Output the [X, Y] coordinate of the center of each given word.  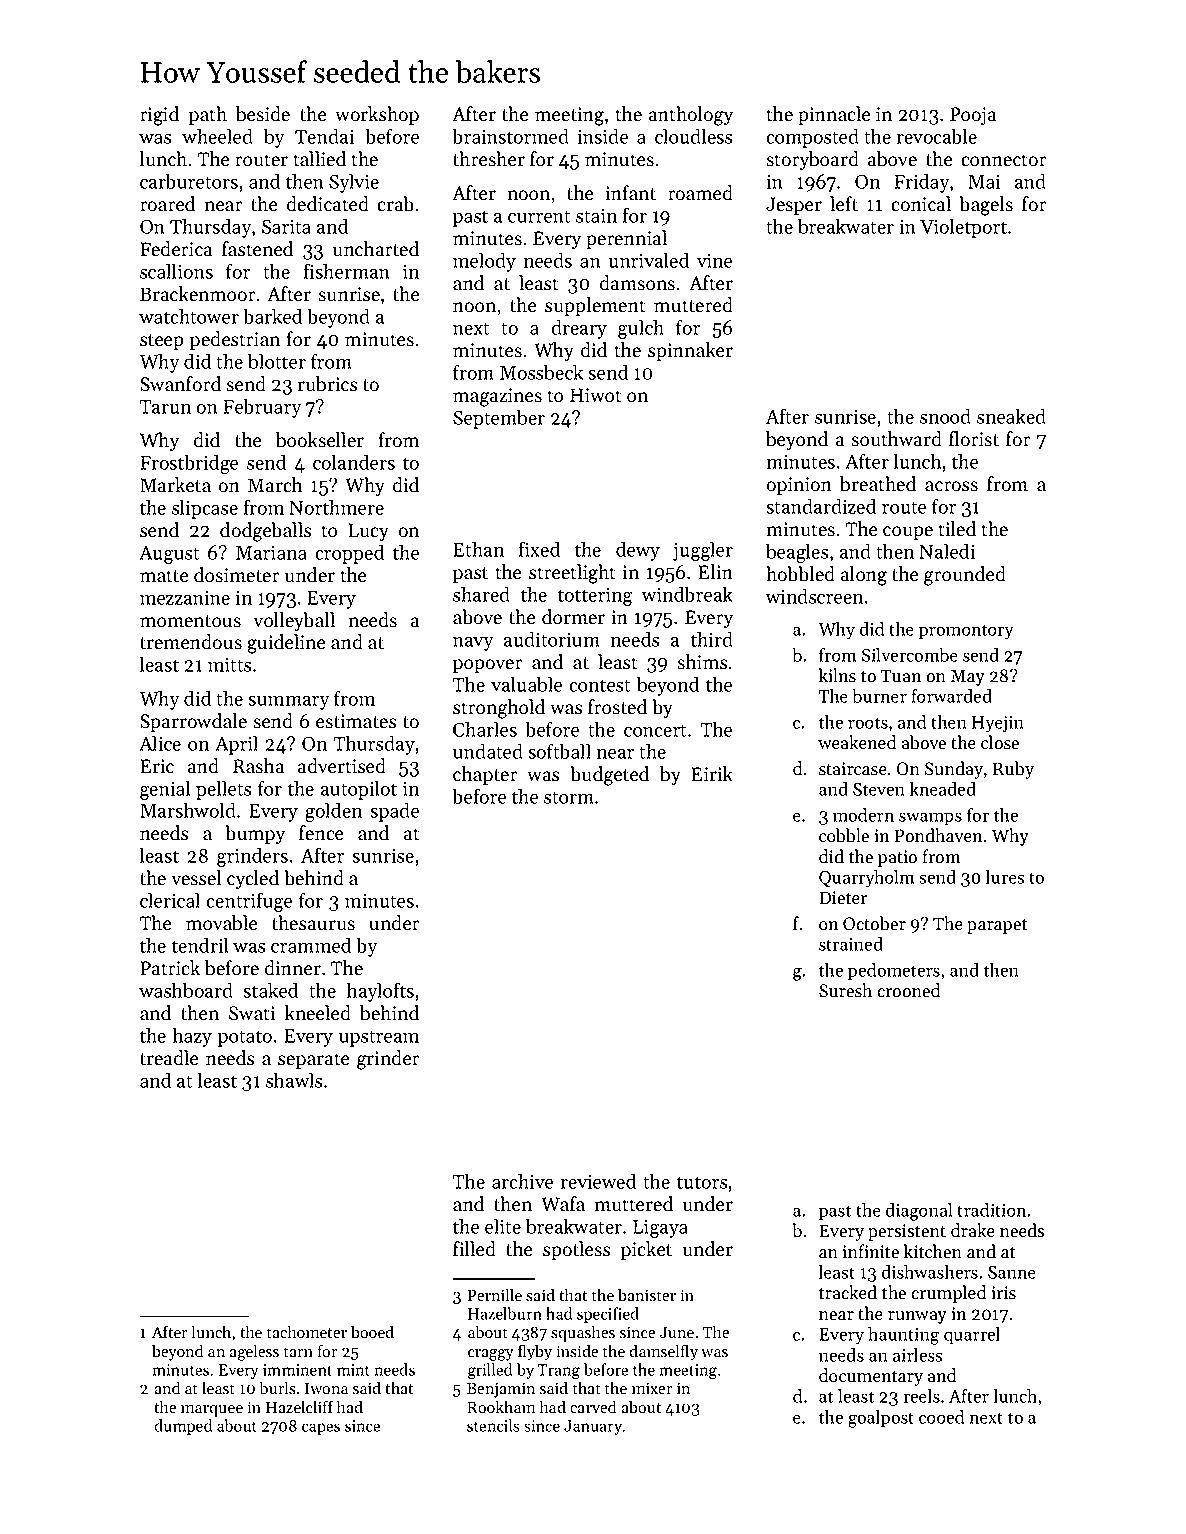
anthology [691, 116]
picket [646, 1250]
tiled [957, 529]
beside [263, 114]
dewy [638, 551]
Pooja [973, 116]
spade [394, 812]
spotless [576, 1250]
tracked [848, 1292]
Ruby [1013, 770]
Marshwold [188, 810]
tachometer [307, 1332]
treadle [169, 1058]
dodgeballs [265, 532]
